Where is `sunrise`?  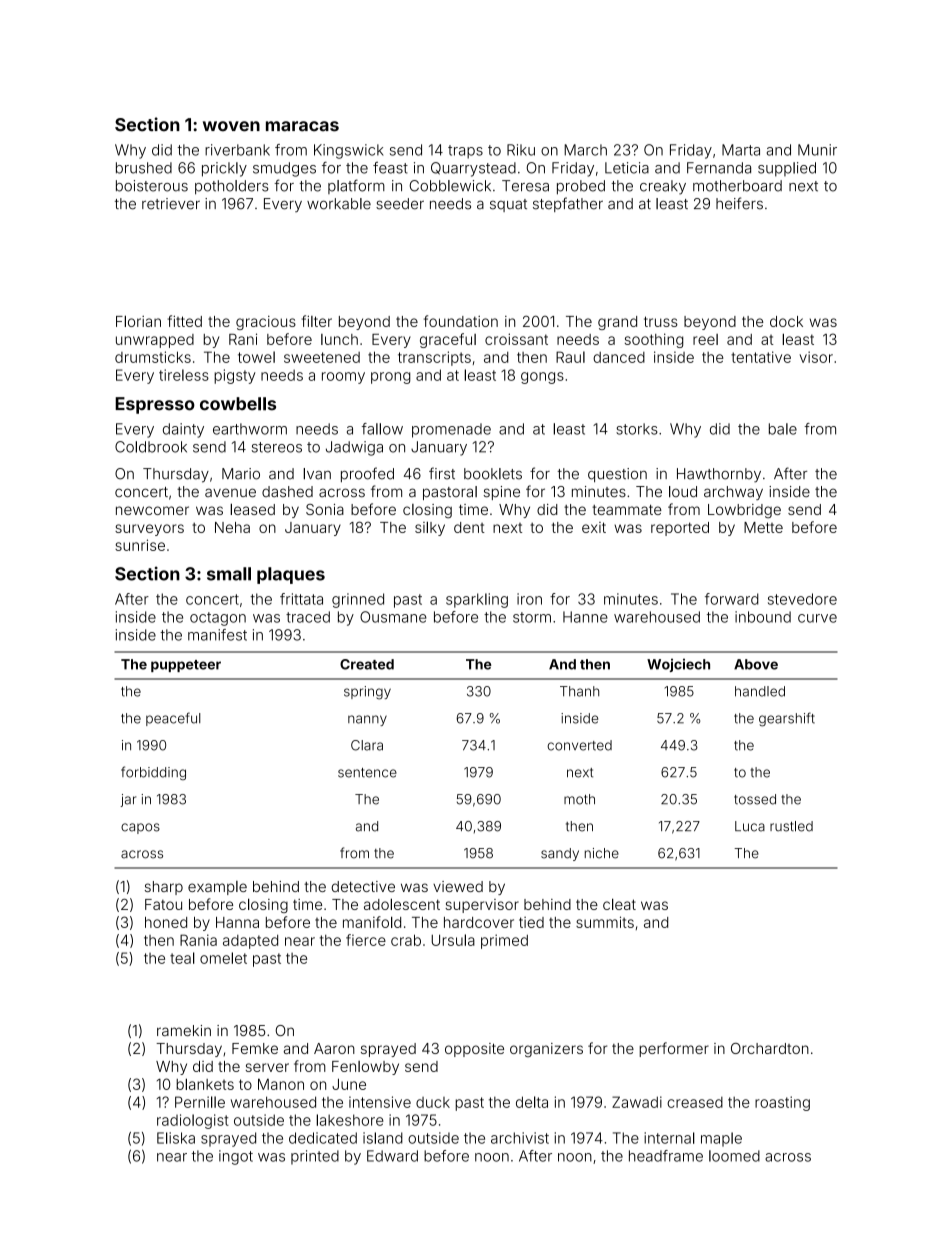
sunrise is located at coordinates (140, 545).
